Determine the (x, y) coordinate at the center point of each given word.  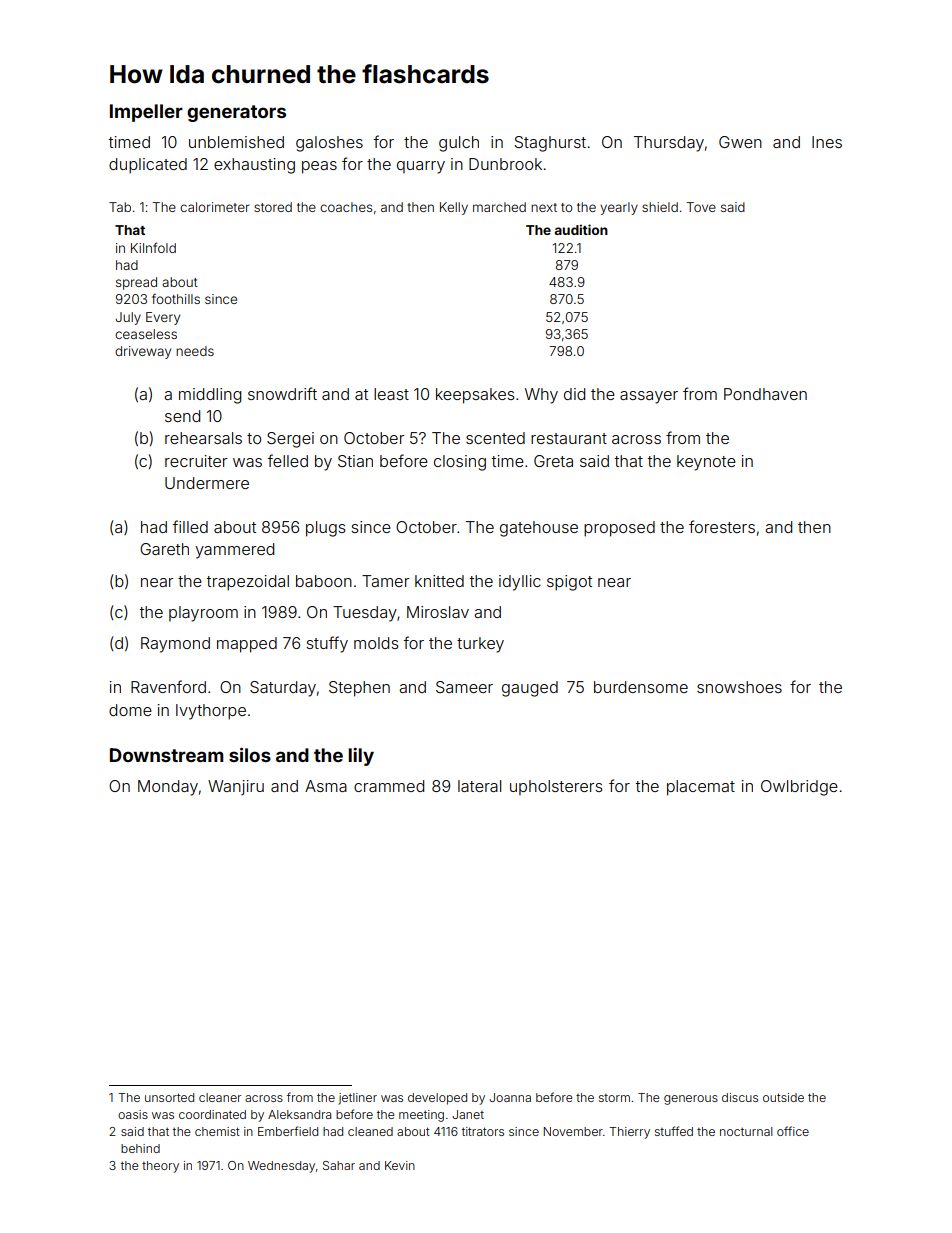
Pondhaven (765, 394)
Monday (168, 788)
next (544, 207)
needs (195, 351)
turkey (480, 645)
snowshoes (739, 687)
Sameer (464, 687)
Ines (827, 142)
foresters (722, 526)
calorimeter (214, 207)
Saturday (283, 689)
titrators (483, 1131)
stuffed (674, 1131)
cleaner (220, 1097)
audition (581, 229)
